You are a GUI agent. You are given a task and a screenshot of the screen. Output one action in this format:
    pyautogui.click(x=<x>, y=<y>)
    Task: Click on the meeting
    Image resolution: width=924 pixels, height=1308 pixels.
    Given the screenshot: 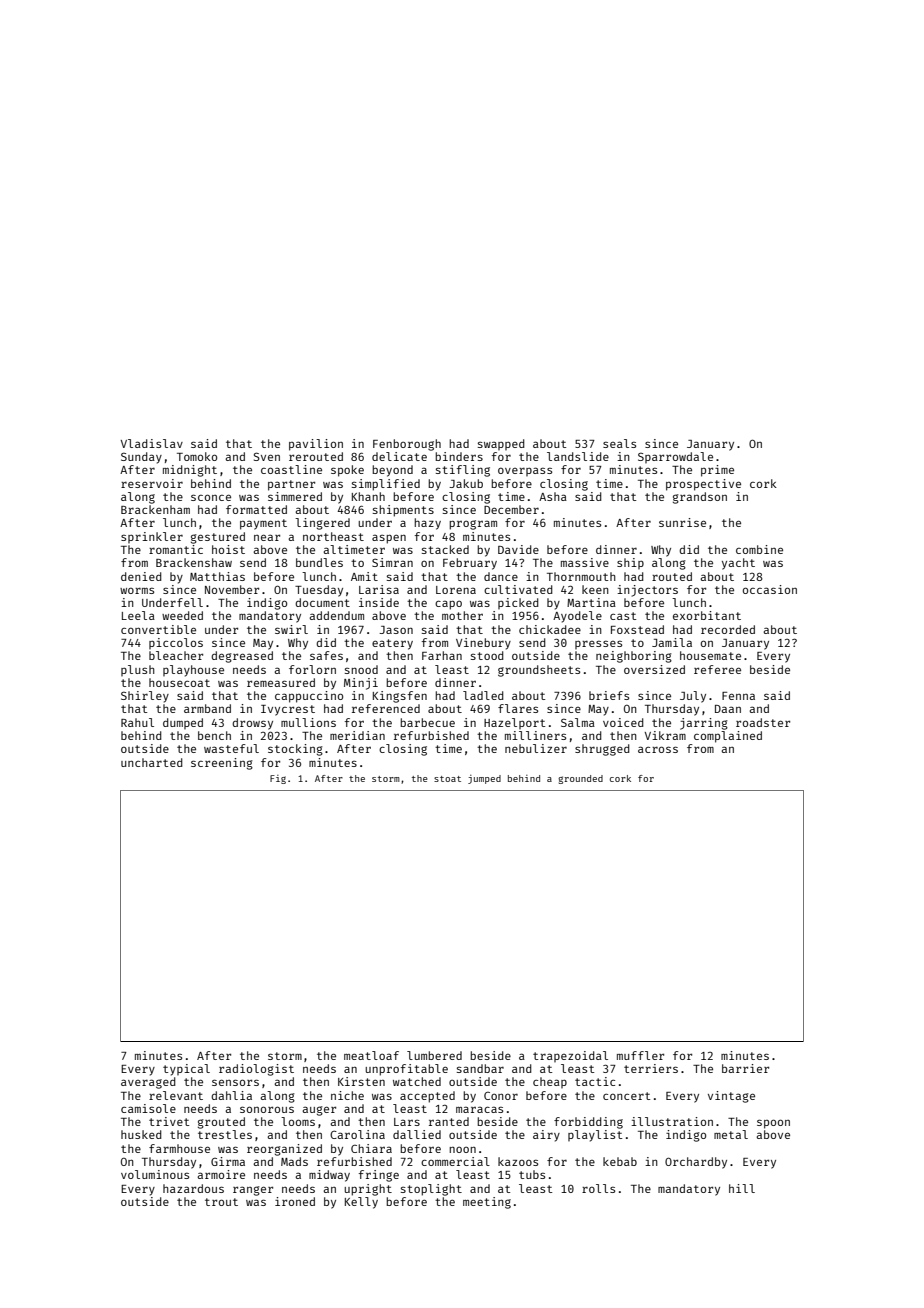 What is the action you would take?
    pyautogui.click(x=487, y=1203)
